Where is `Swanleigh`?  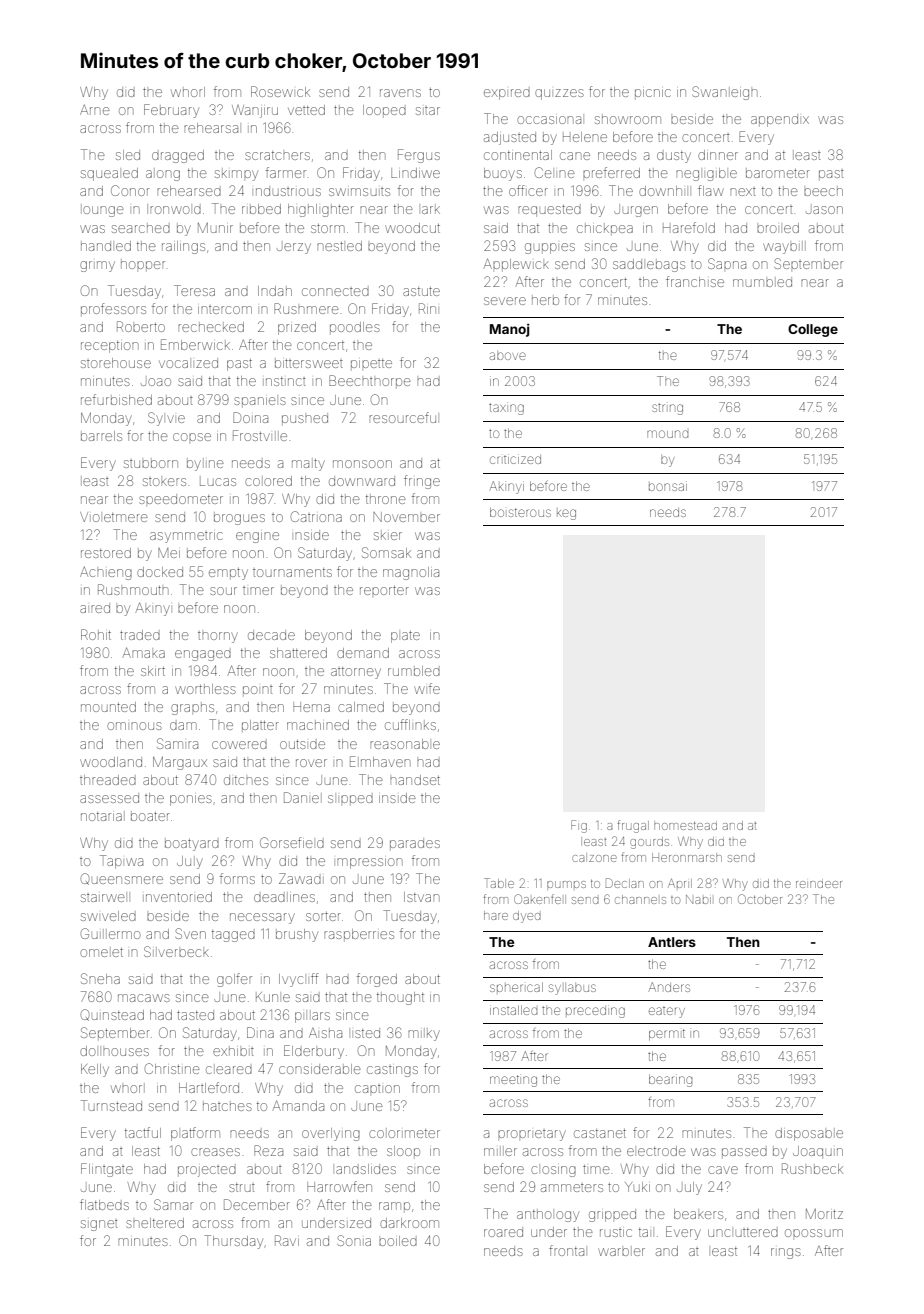
Swanleigh is located at coordinates (724, 93).
